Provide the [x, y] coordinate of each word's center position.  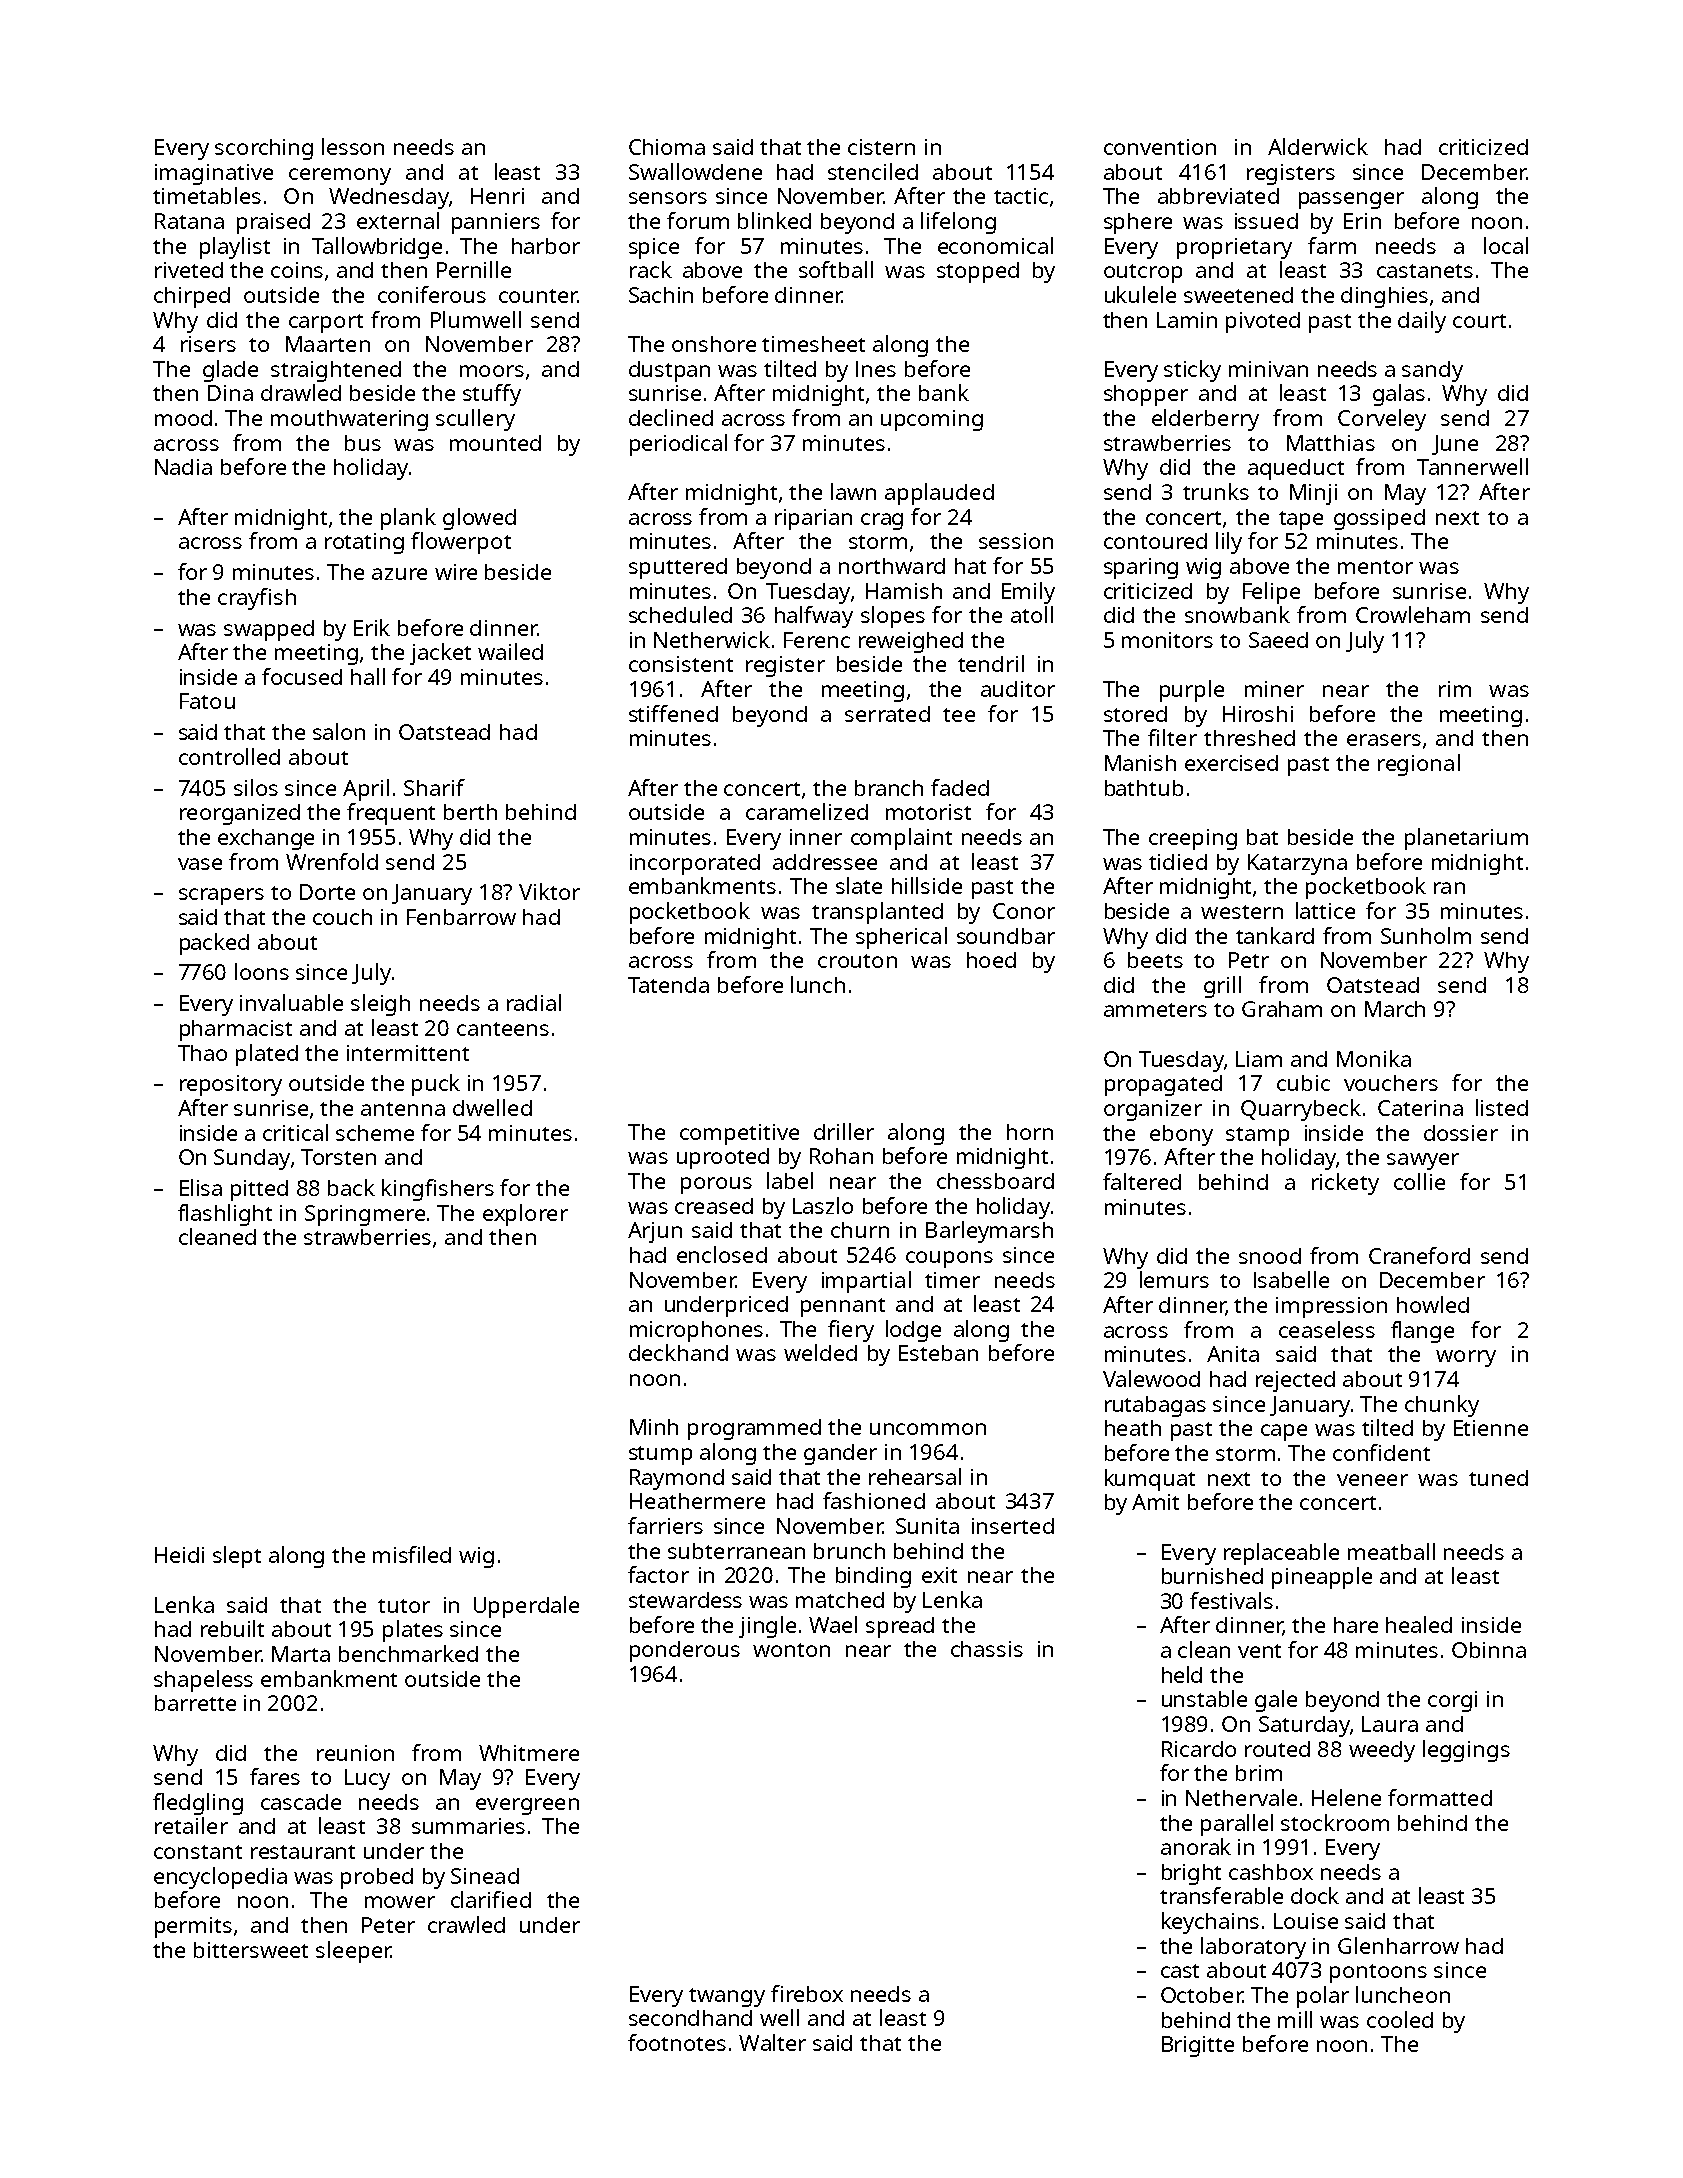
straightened [336, 371]
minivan [1268, 369]
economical [995, 245]
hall [368, 676]
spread [900, 1627]
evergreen [527, 1806]
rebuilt [232, 1628]
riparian [813, 519]
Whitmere [529, 1753]
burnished [1212, 1576]
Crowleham [1413, 614]
